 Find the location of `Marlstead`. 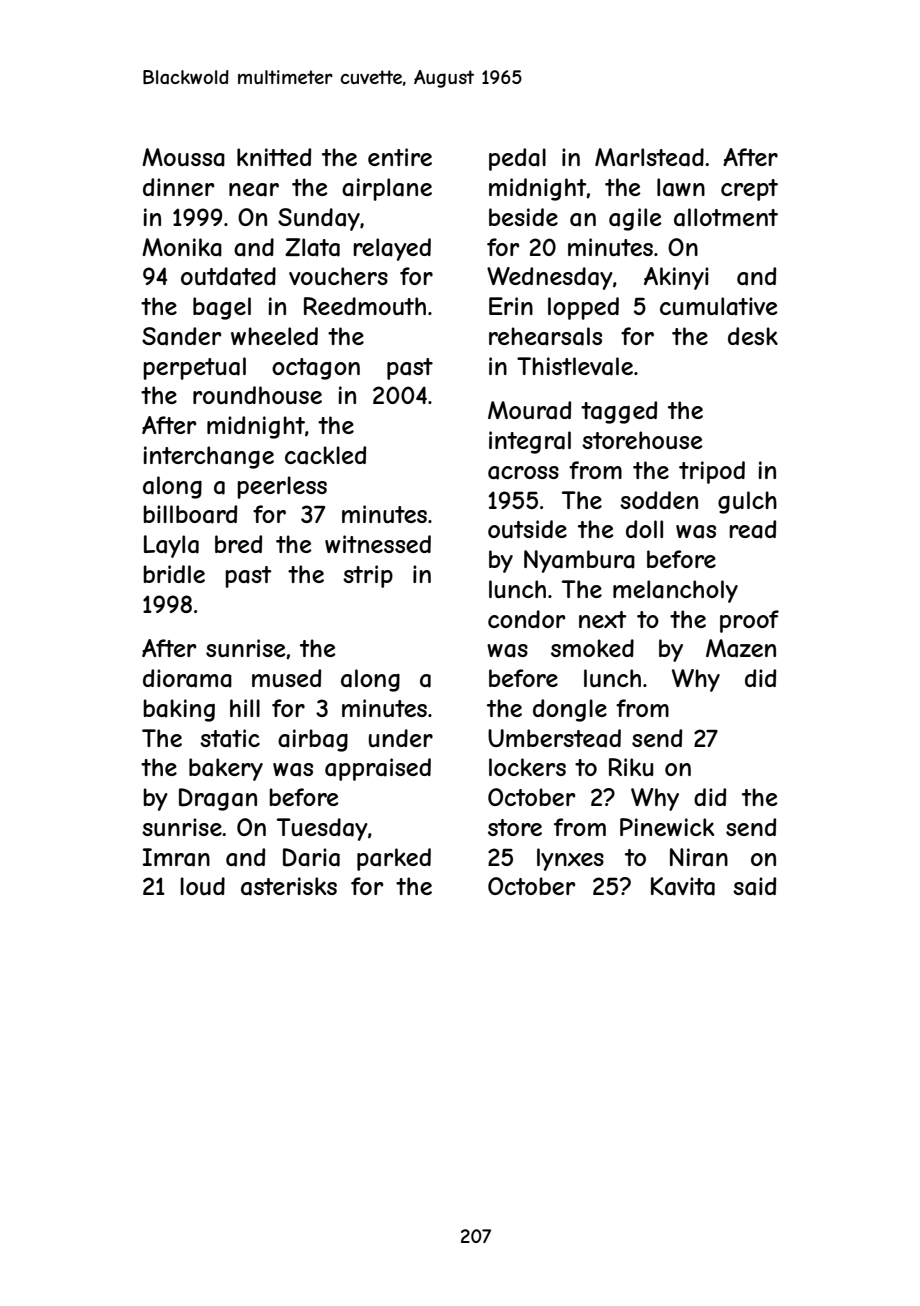

Marlstead is located at coordinates (649, 157).
